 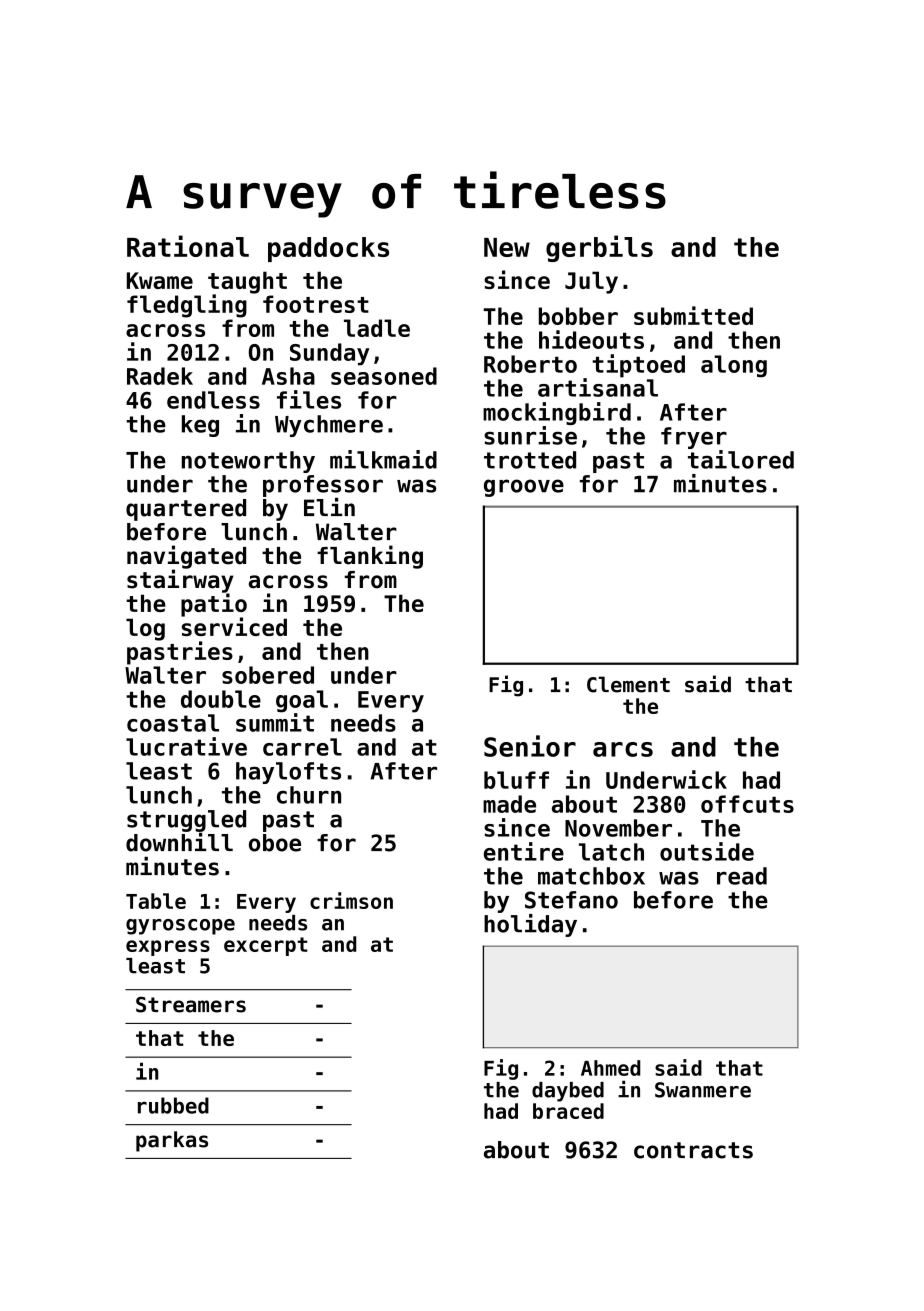 I want to click on offcuts, so click(x=747, y=804).
